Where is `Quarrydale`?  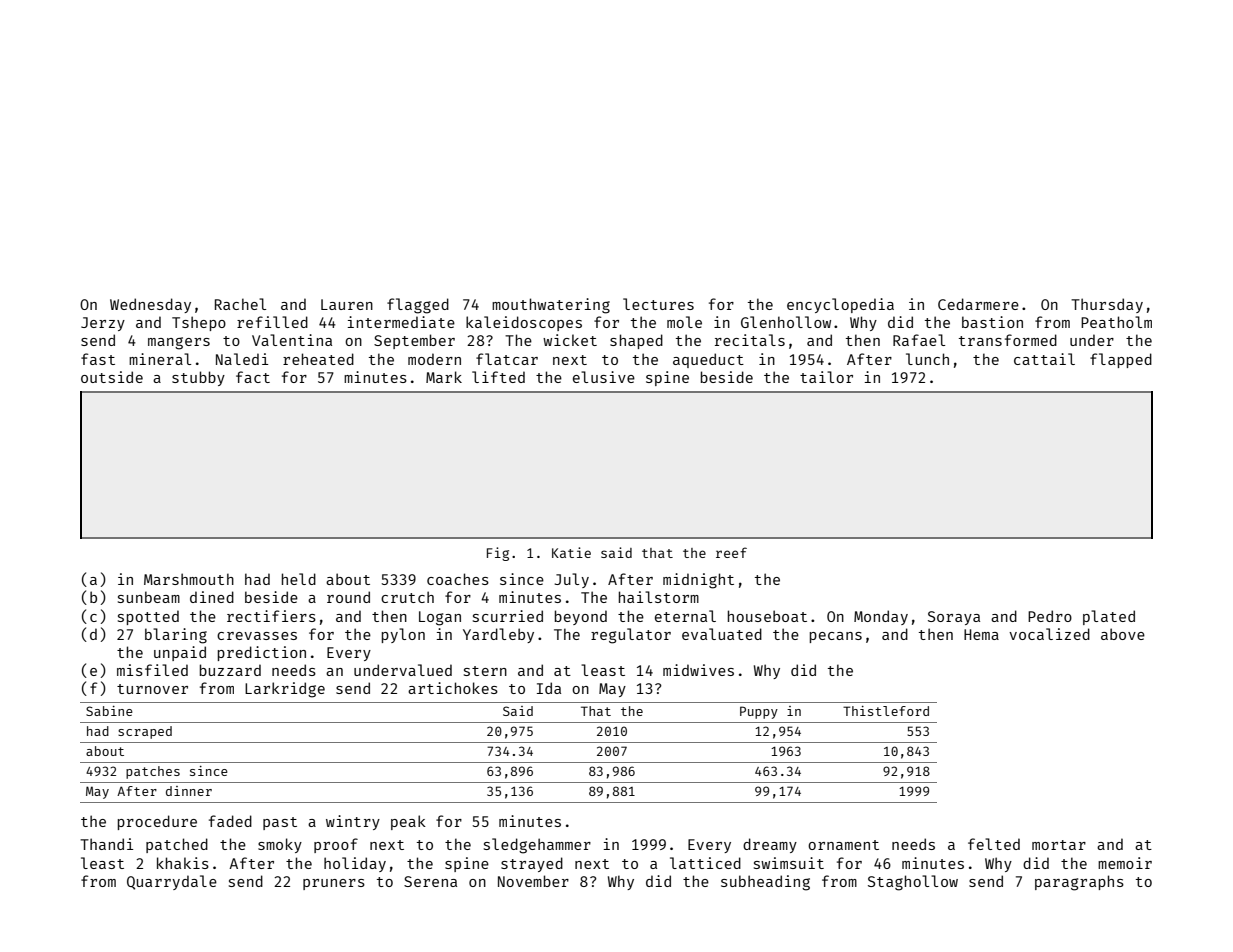
Quarrydale is located at coordinates (172, 882).
